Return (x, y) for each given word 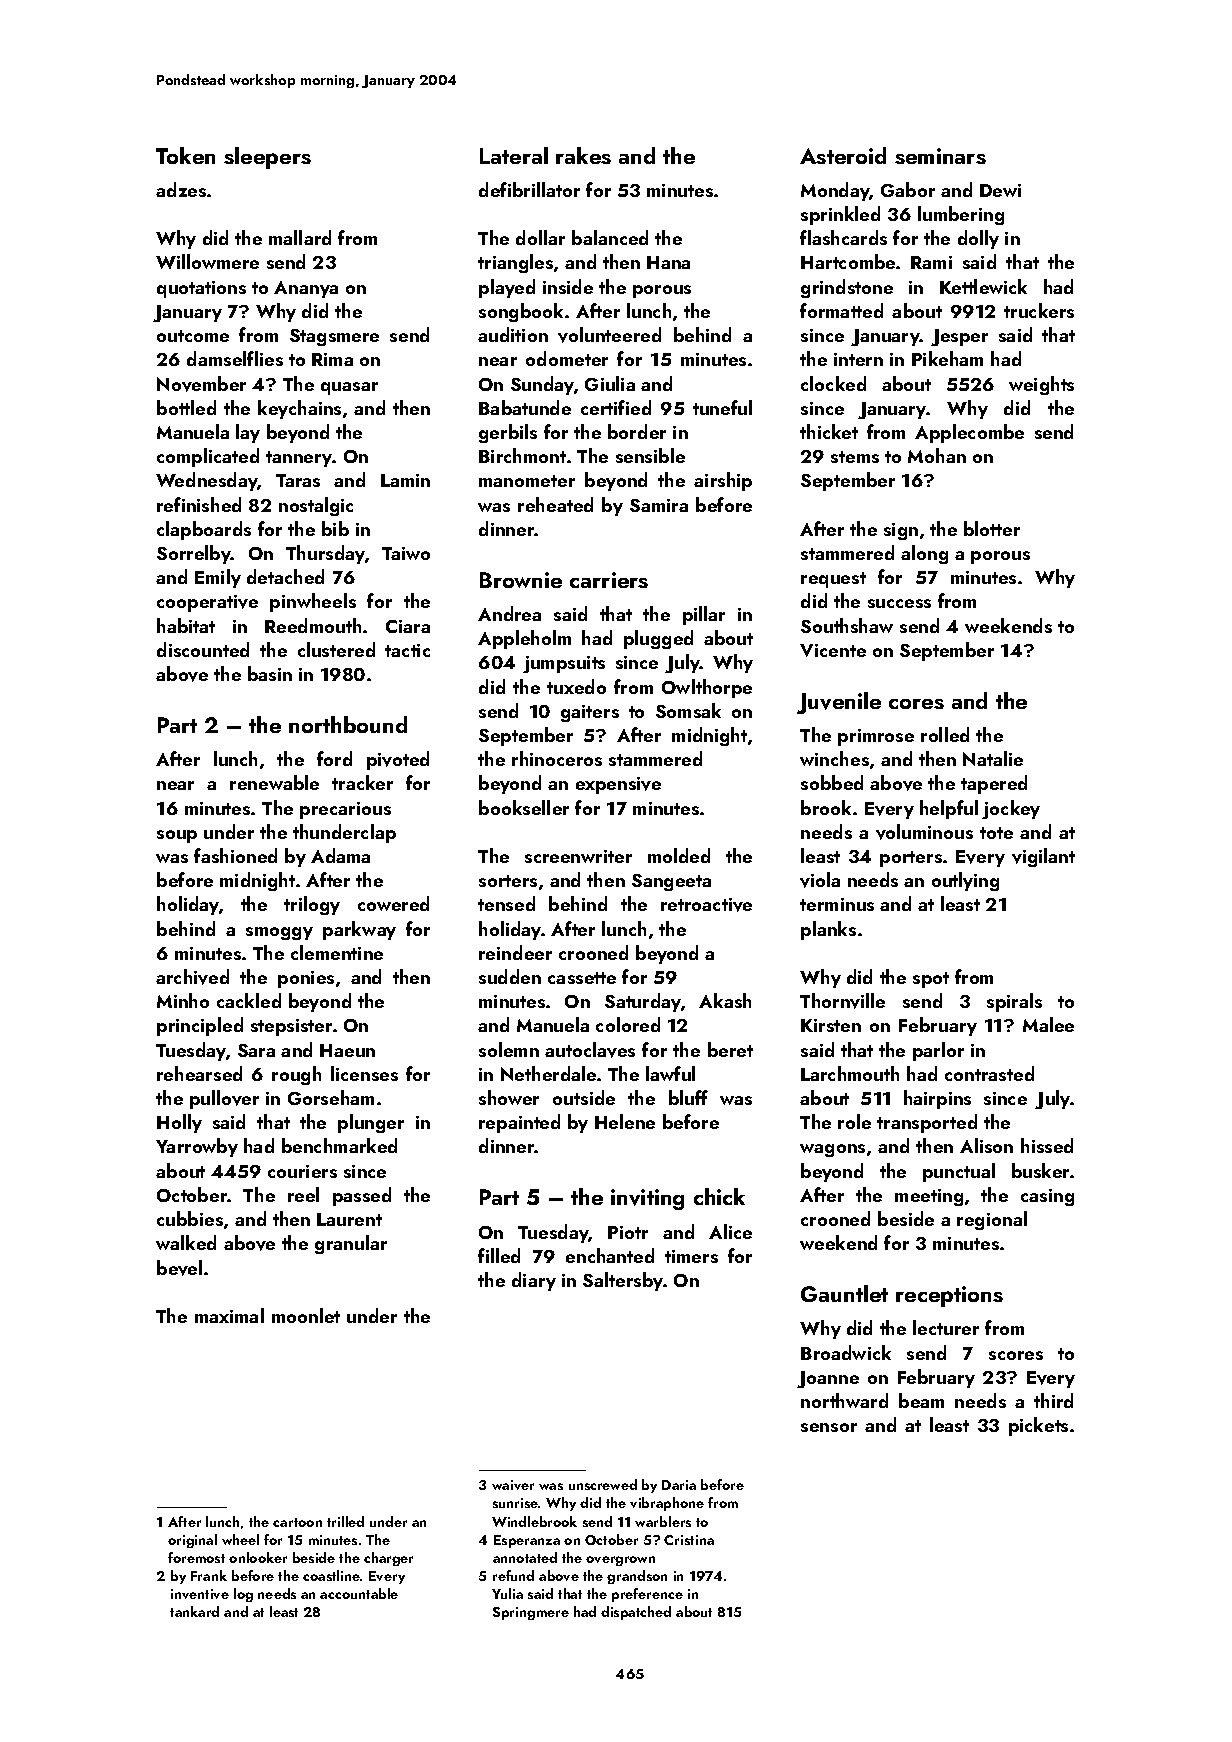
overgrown (620, 1561)
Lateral (514, 155)
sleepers (267, 158)
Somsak (688, 710)
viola (820, 880)
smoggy (279, 933)
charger (388, 1559)
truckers (1039, 310)
